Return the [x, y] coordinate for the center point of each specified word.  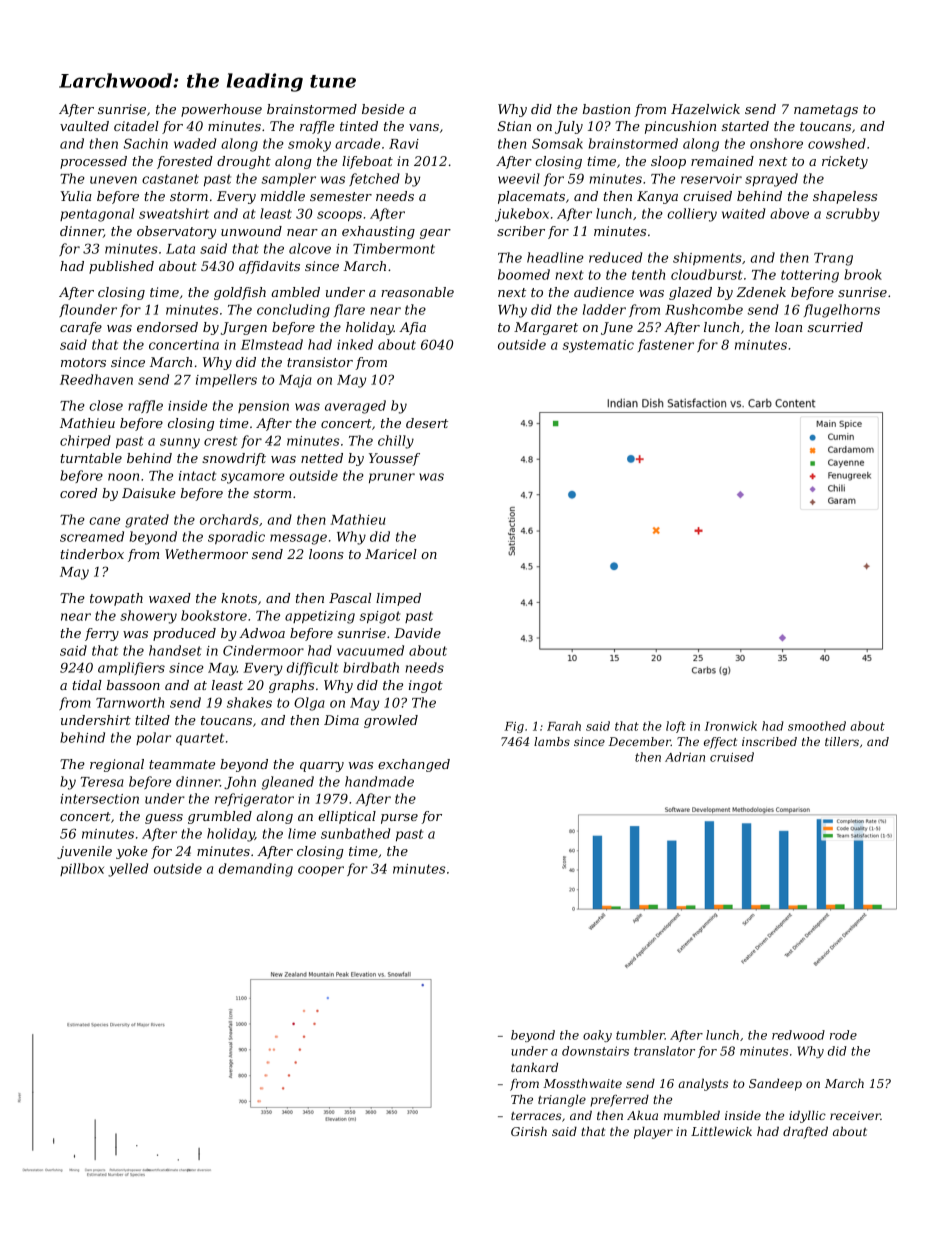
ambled [296, 292]
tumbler [640, 1035]
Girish [529, 1131]
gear [435, 234]
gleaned [288, 783]
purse [399, 819]
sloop [668, 162]
